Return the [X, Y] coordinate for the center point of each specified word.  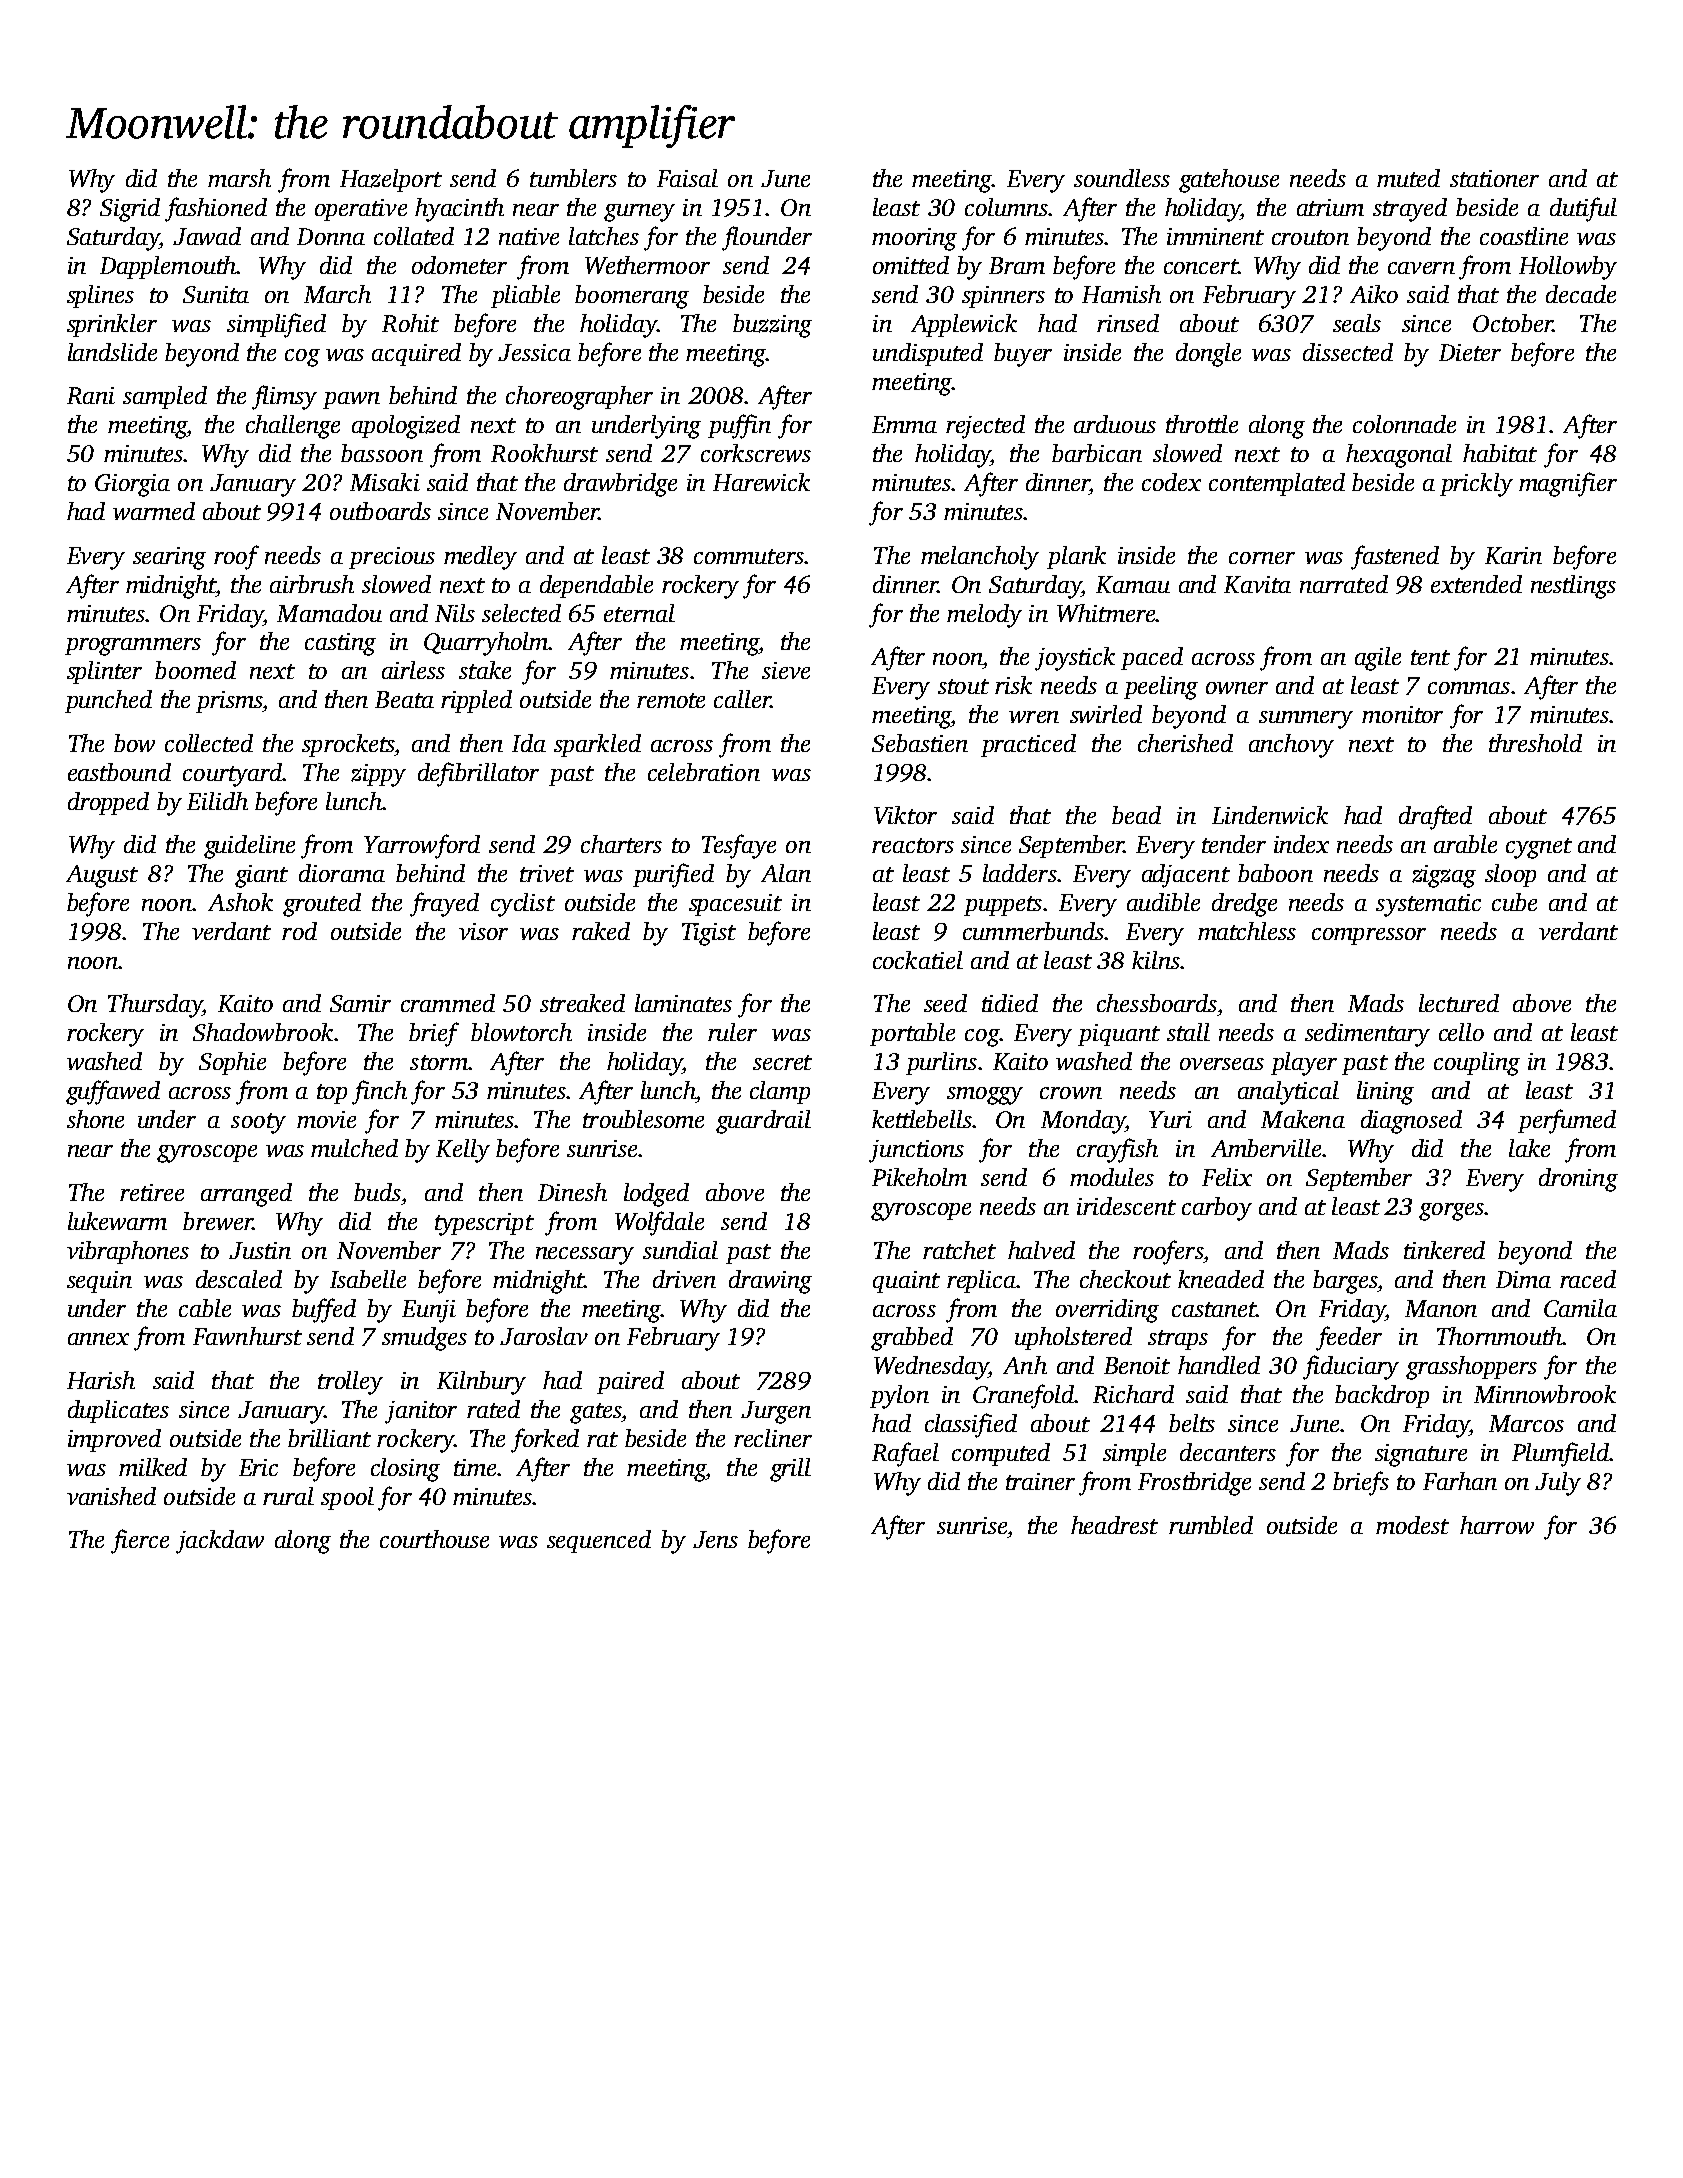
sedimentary [1367, 1035]
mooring [914, 239]
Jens [715, 1539]
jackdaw [220, 1542]
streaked [582, 1003]
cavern [1421, 268]
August [102, 876]
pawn [351, 400]
